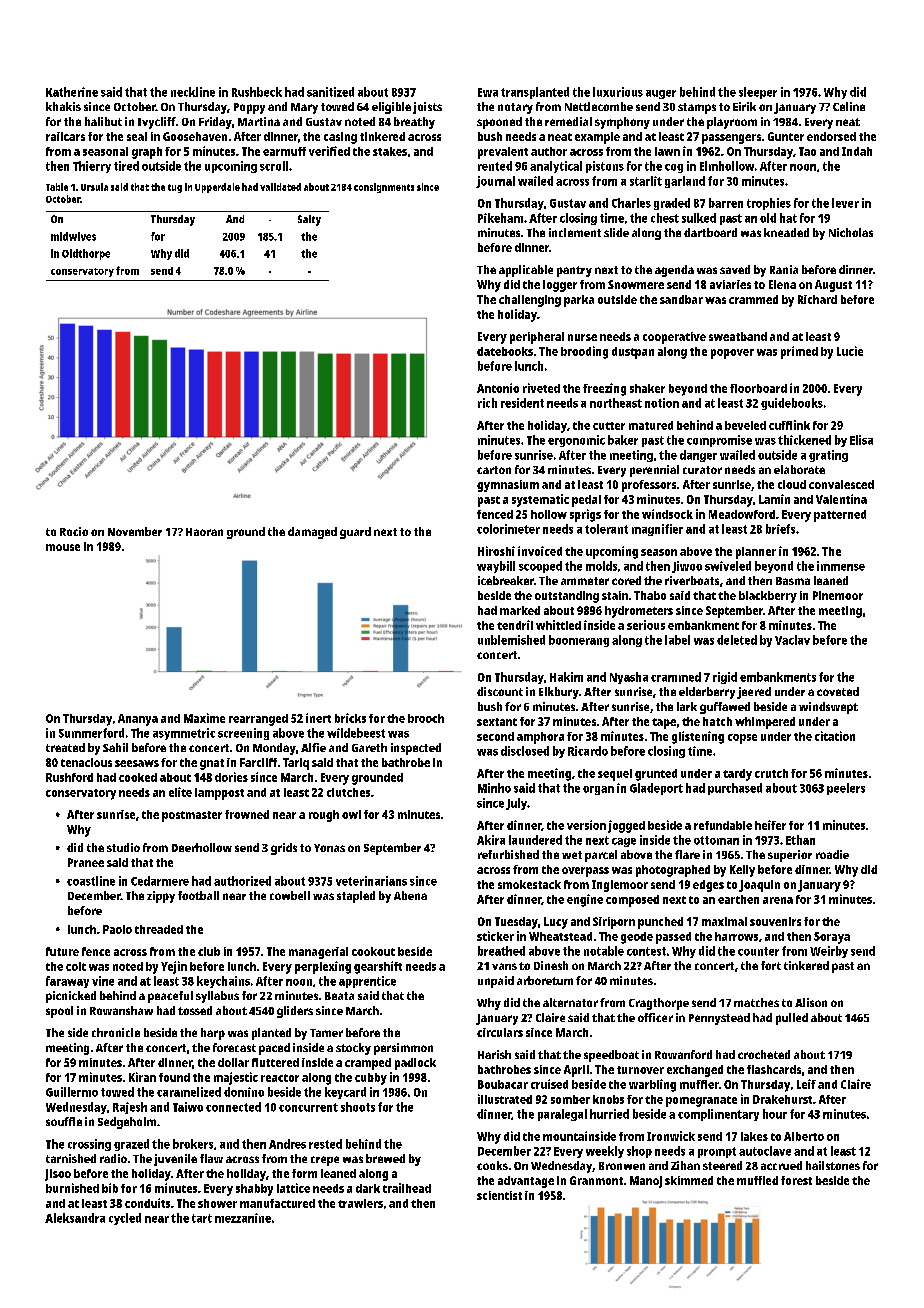 The height and width of the screenshot is (1308, 924). What do you see at coordinates (849, 106) in the screenshot?
I see `Celine` at bounding box center [849, 106].
